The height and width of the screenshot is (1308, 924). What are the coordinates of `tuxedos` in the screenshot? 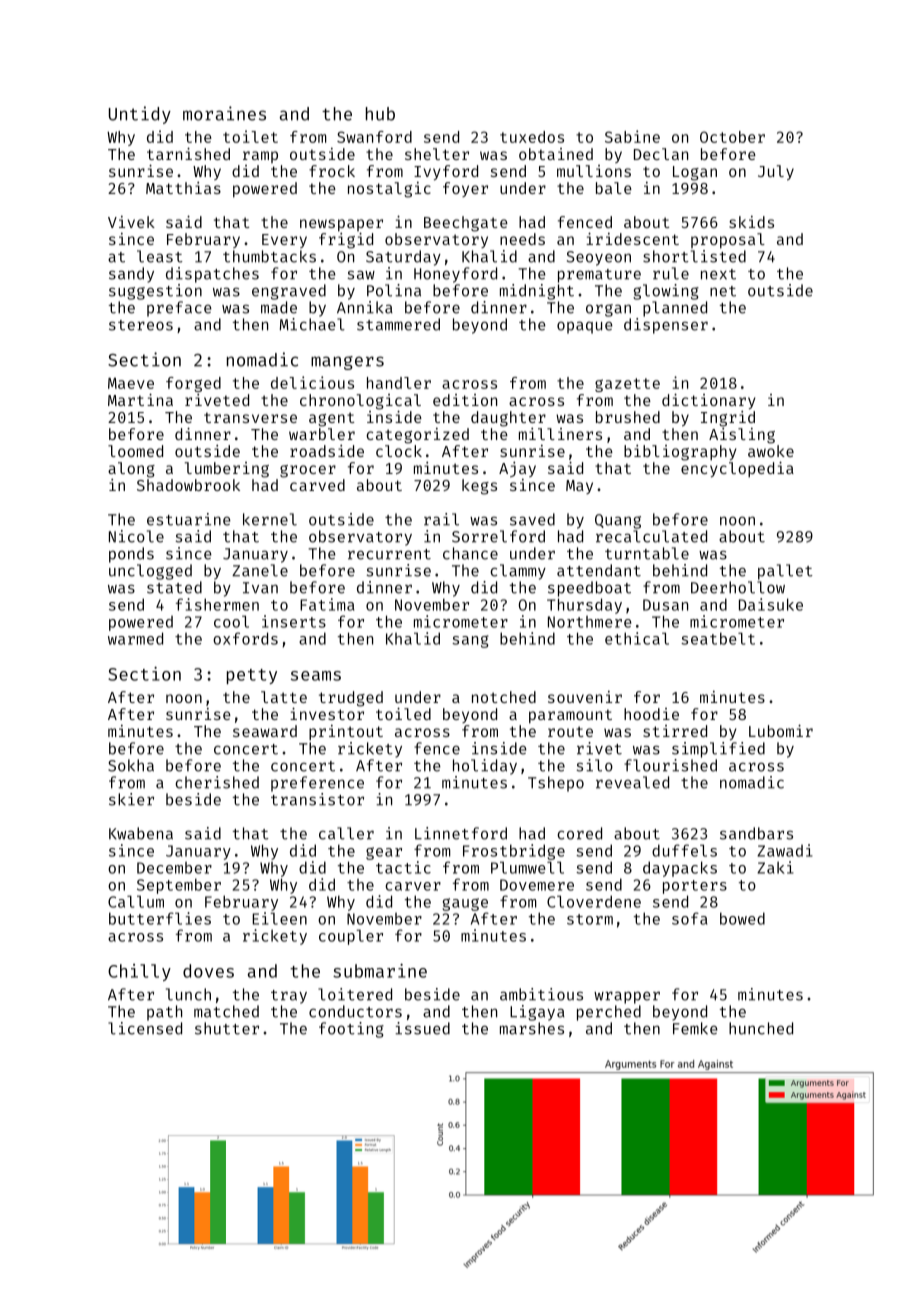 It's located at (532, 137).
